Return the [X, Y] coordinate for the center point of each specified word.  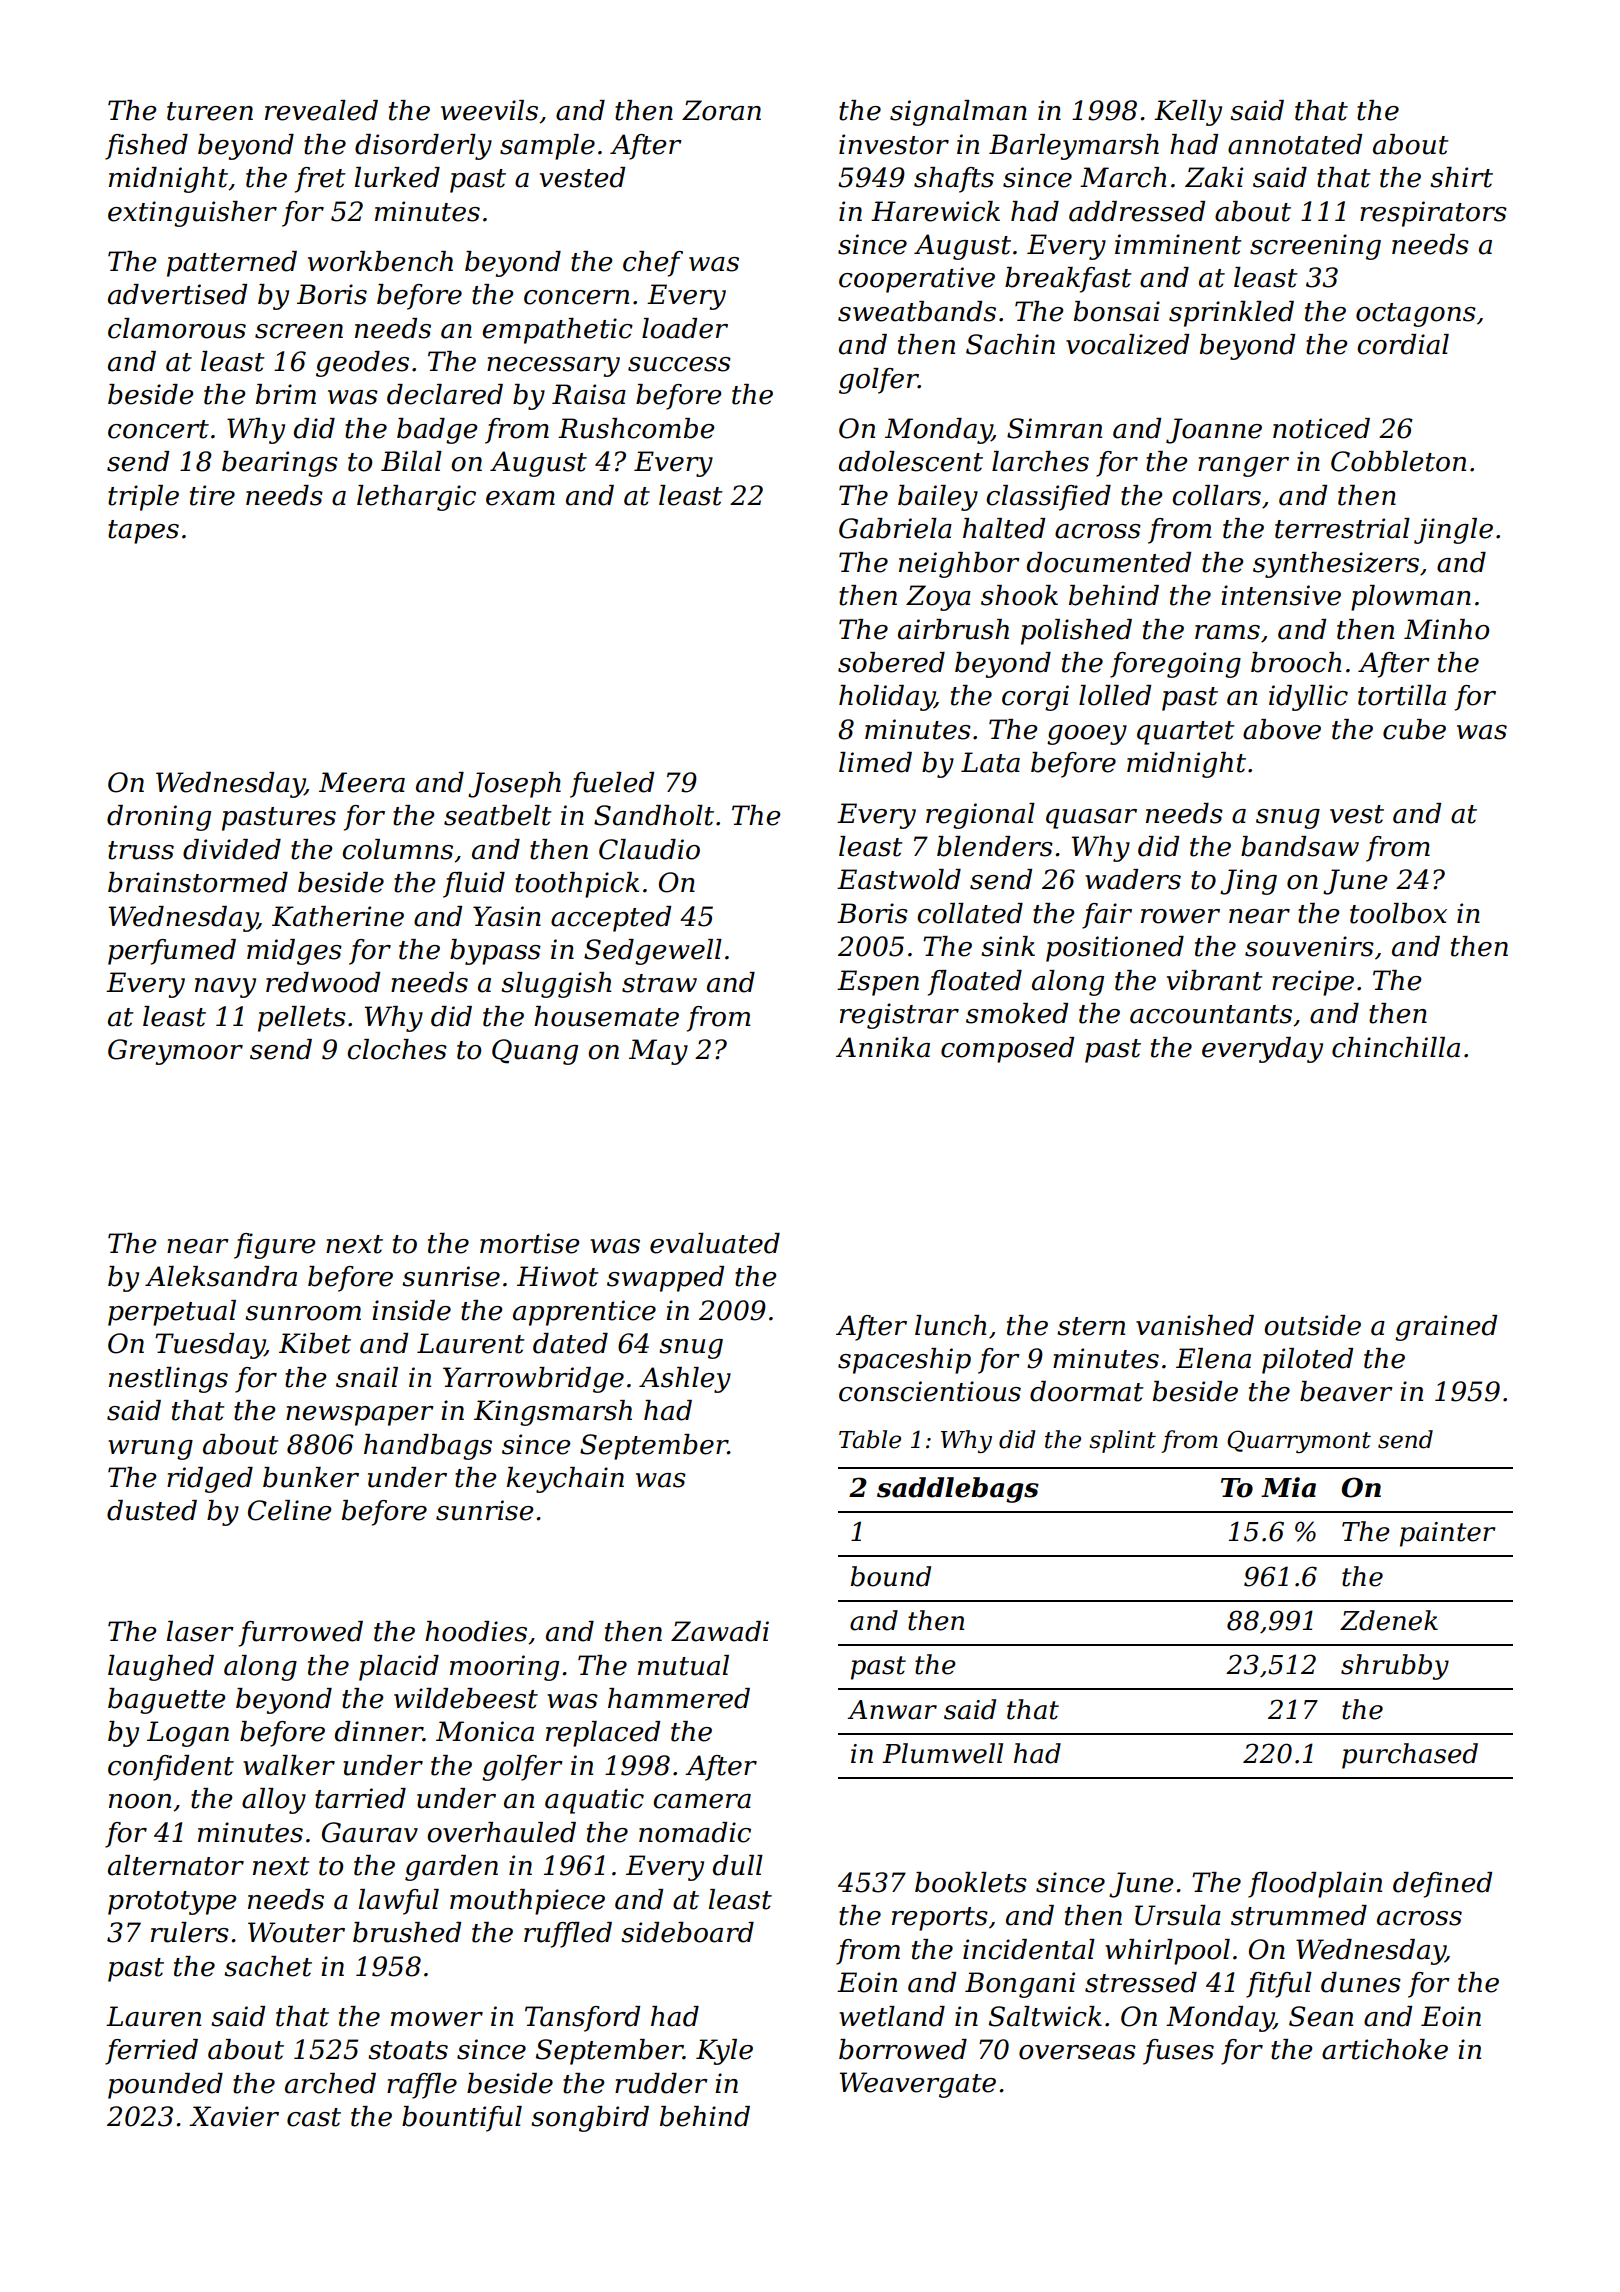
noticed [1321, 428]
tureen [210, 111]
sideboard [687, 1932]
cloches [397, 1049]
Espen [878, 983]
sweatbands [917, 311]
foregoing [1175, 665]
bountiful [462, 2119]
